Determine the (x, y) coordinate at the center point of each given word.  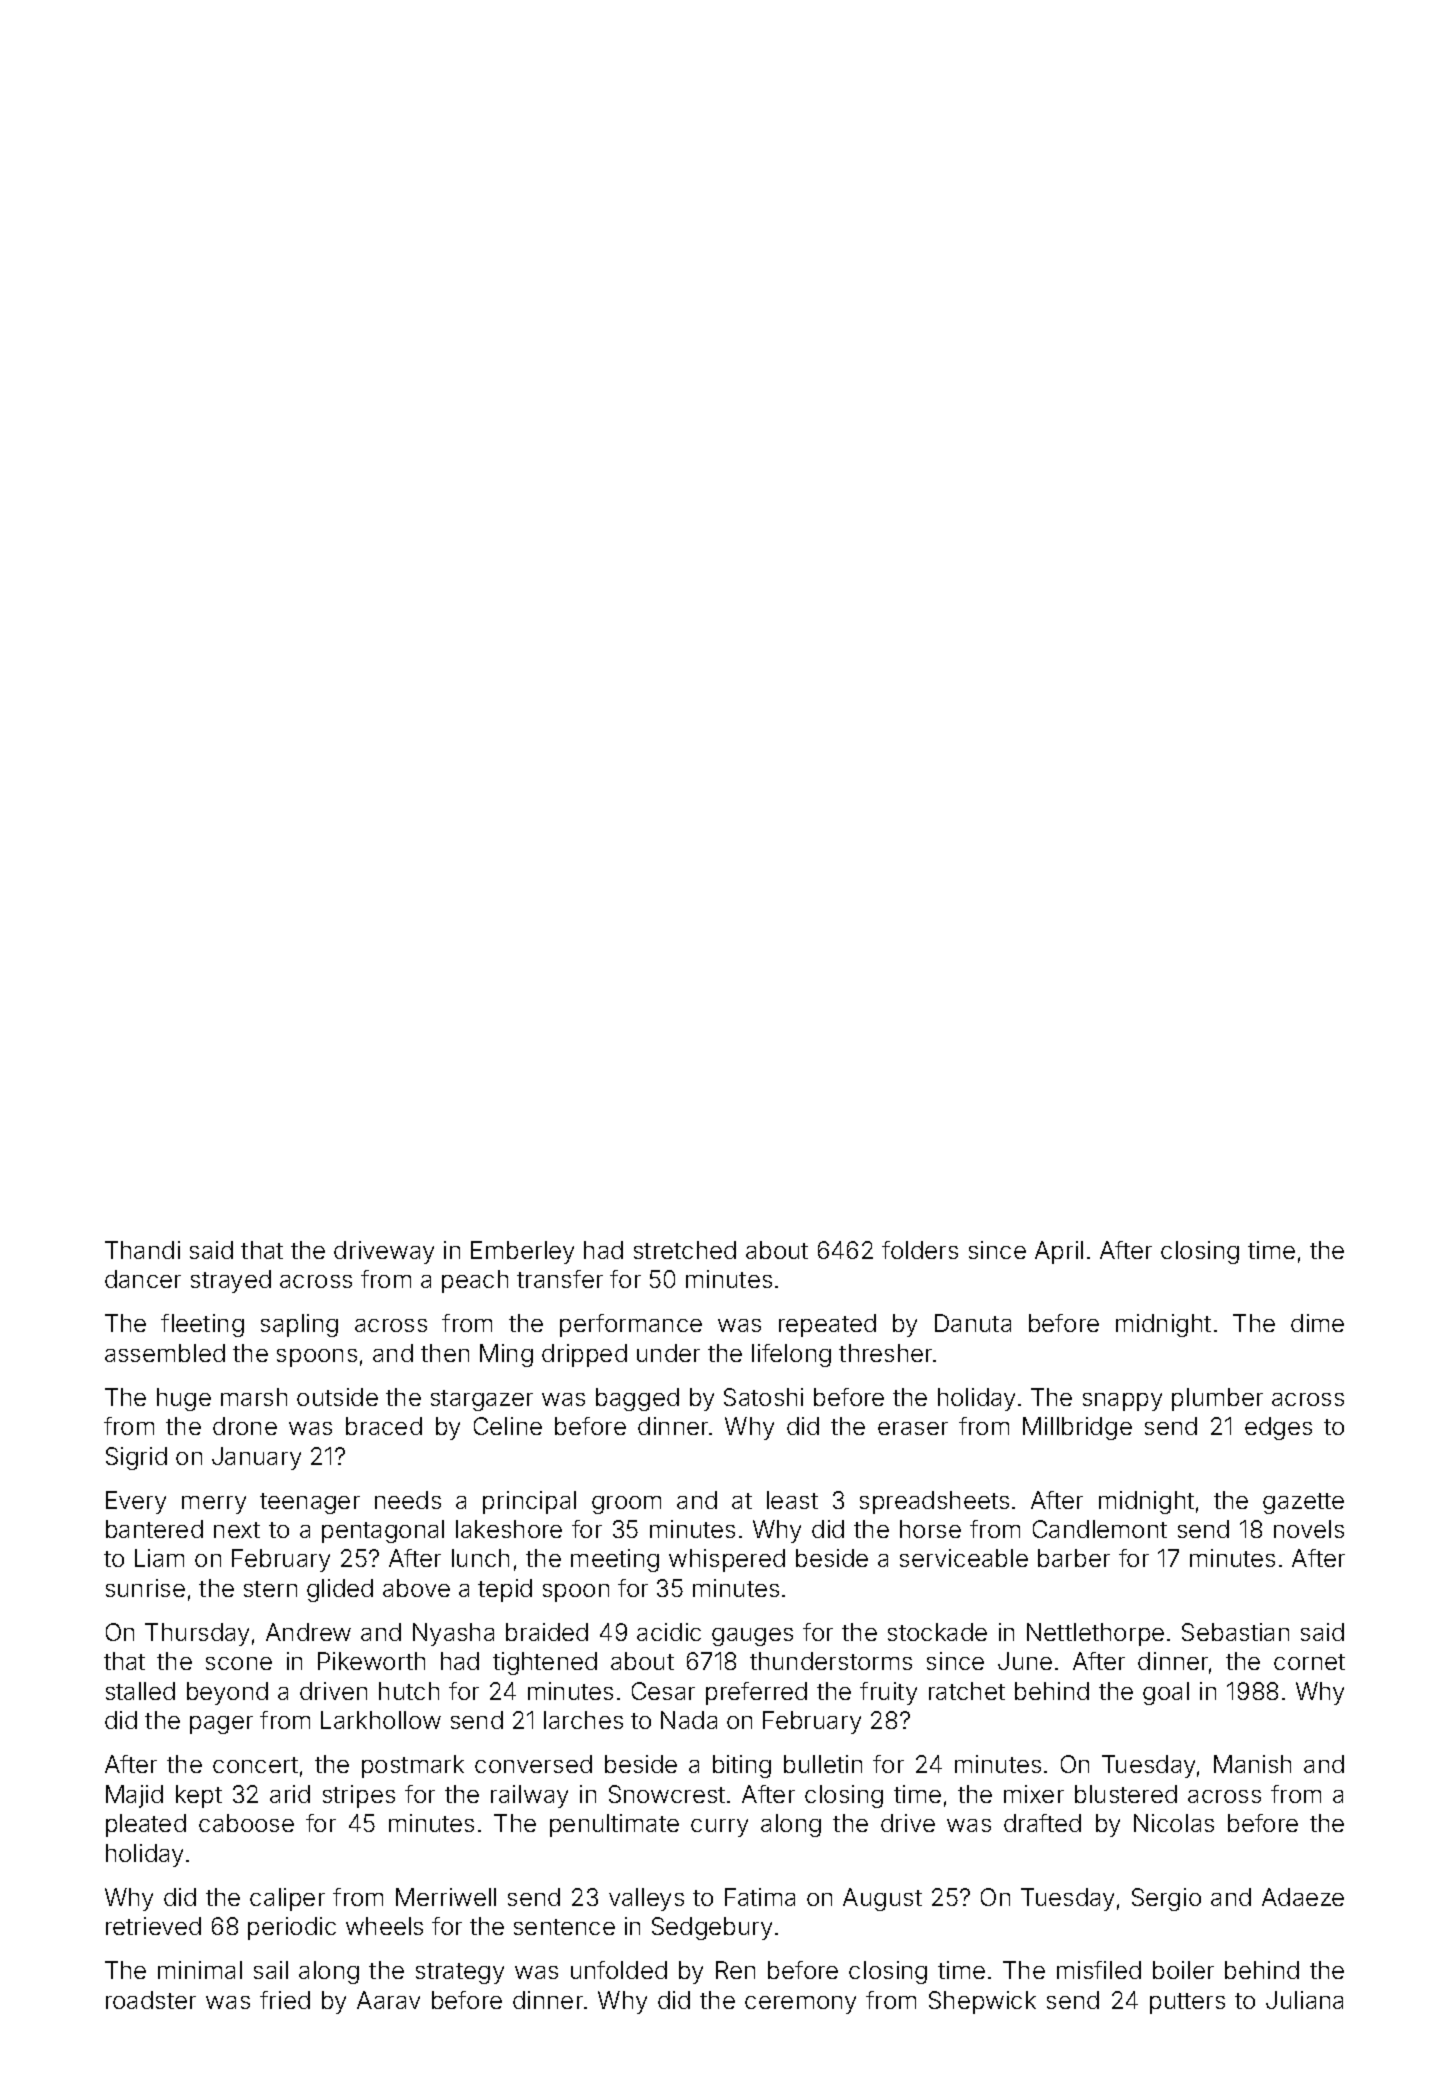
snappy (1122, 1402)
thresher (885, 1353)
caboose (246, 1823)
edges (1278, 1428)
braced (384, 1426)
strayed (231, 1281)
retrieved (153, 1926)
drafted (1042, 1823)
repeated (827, 1325)
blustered (1126, 1794)
